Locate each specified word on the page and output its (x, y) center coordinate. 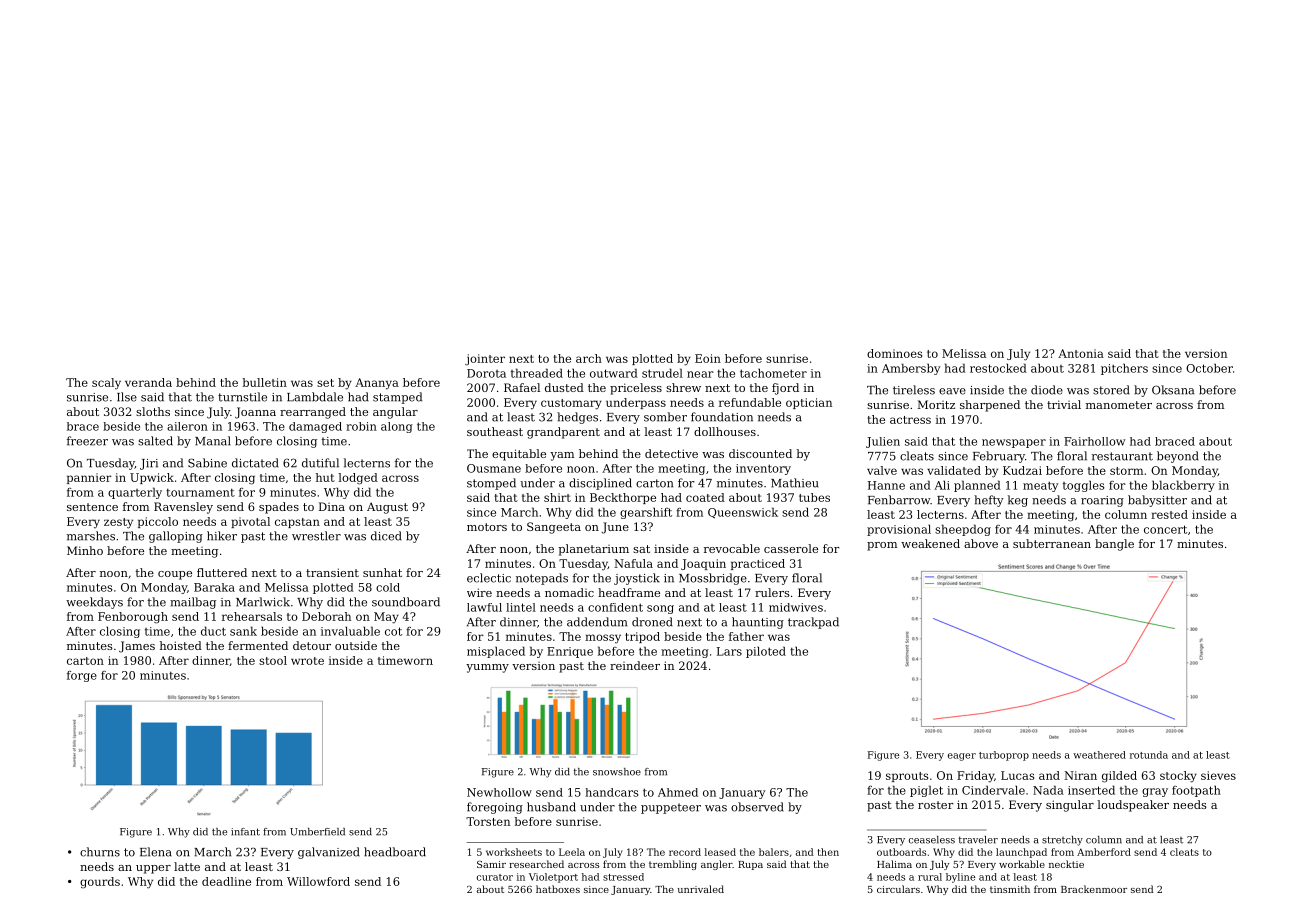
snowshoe (617, 772)
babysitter (1157, 501)
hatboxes (558, 889)
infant (245, 832)
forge (82, 676)
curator (495, 877)
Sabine (207, 463)
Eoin (708, 358)
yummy (487, 668)
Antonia (1081, 353)
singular (1070, 806)
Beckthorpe (623, 498)
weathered (1099, 755)
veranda (148, 382)
